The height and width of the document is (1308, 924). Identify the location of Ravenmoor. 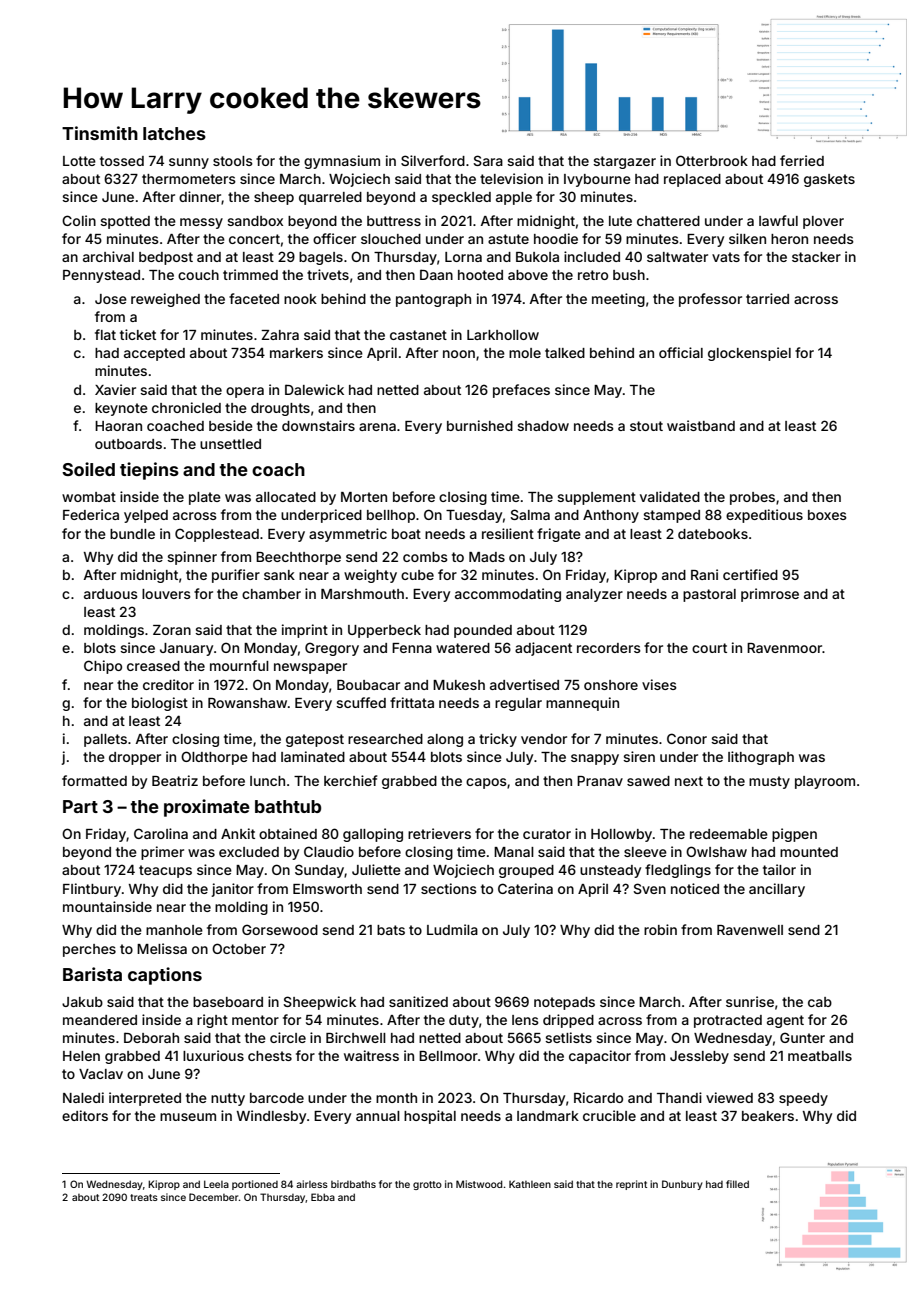
(784, 648).
